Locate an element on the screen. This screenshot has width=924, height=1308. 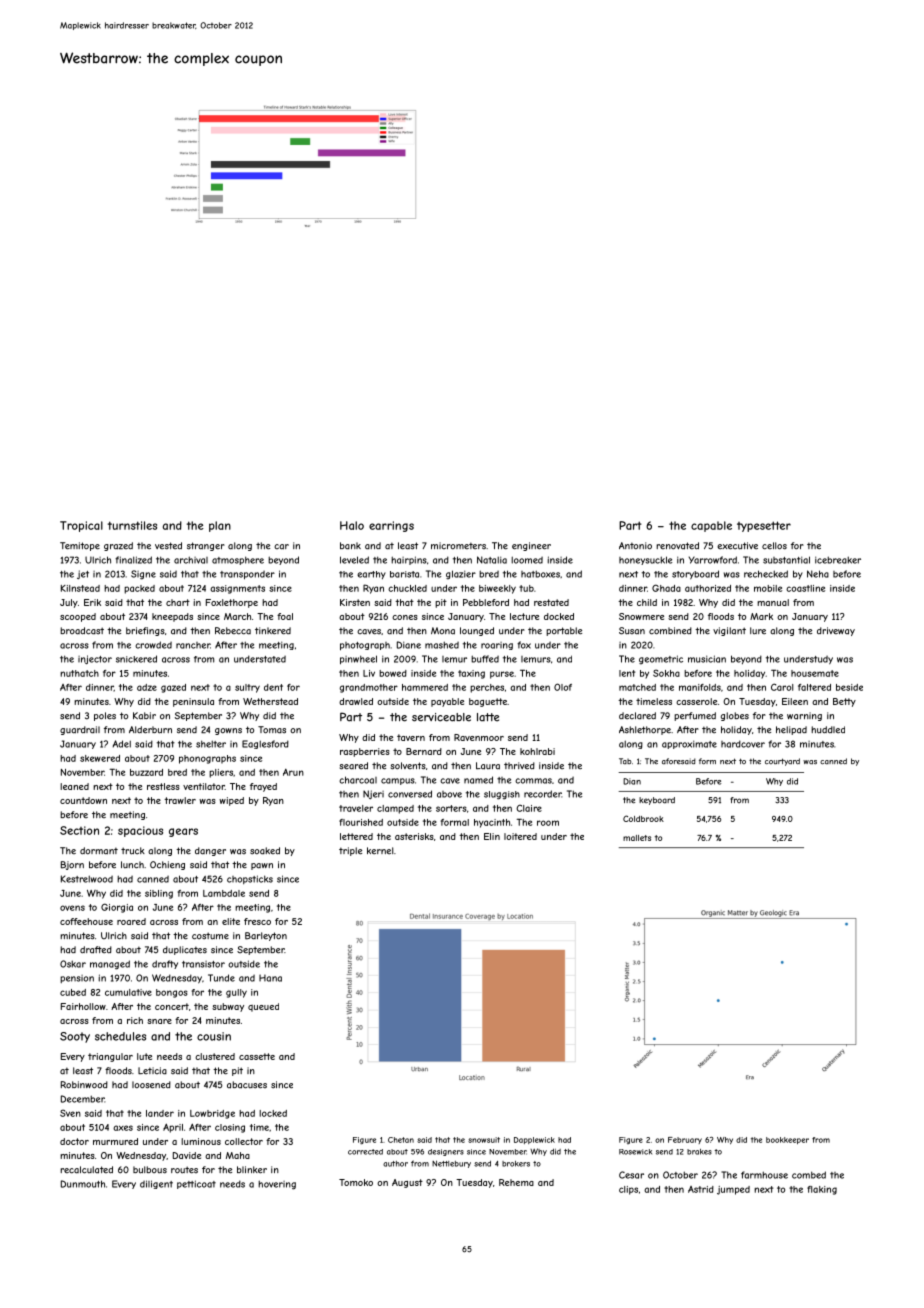
beside is located at coordinates (849, 687).
